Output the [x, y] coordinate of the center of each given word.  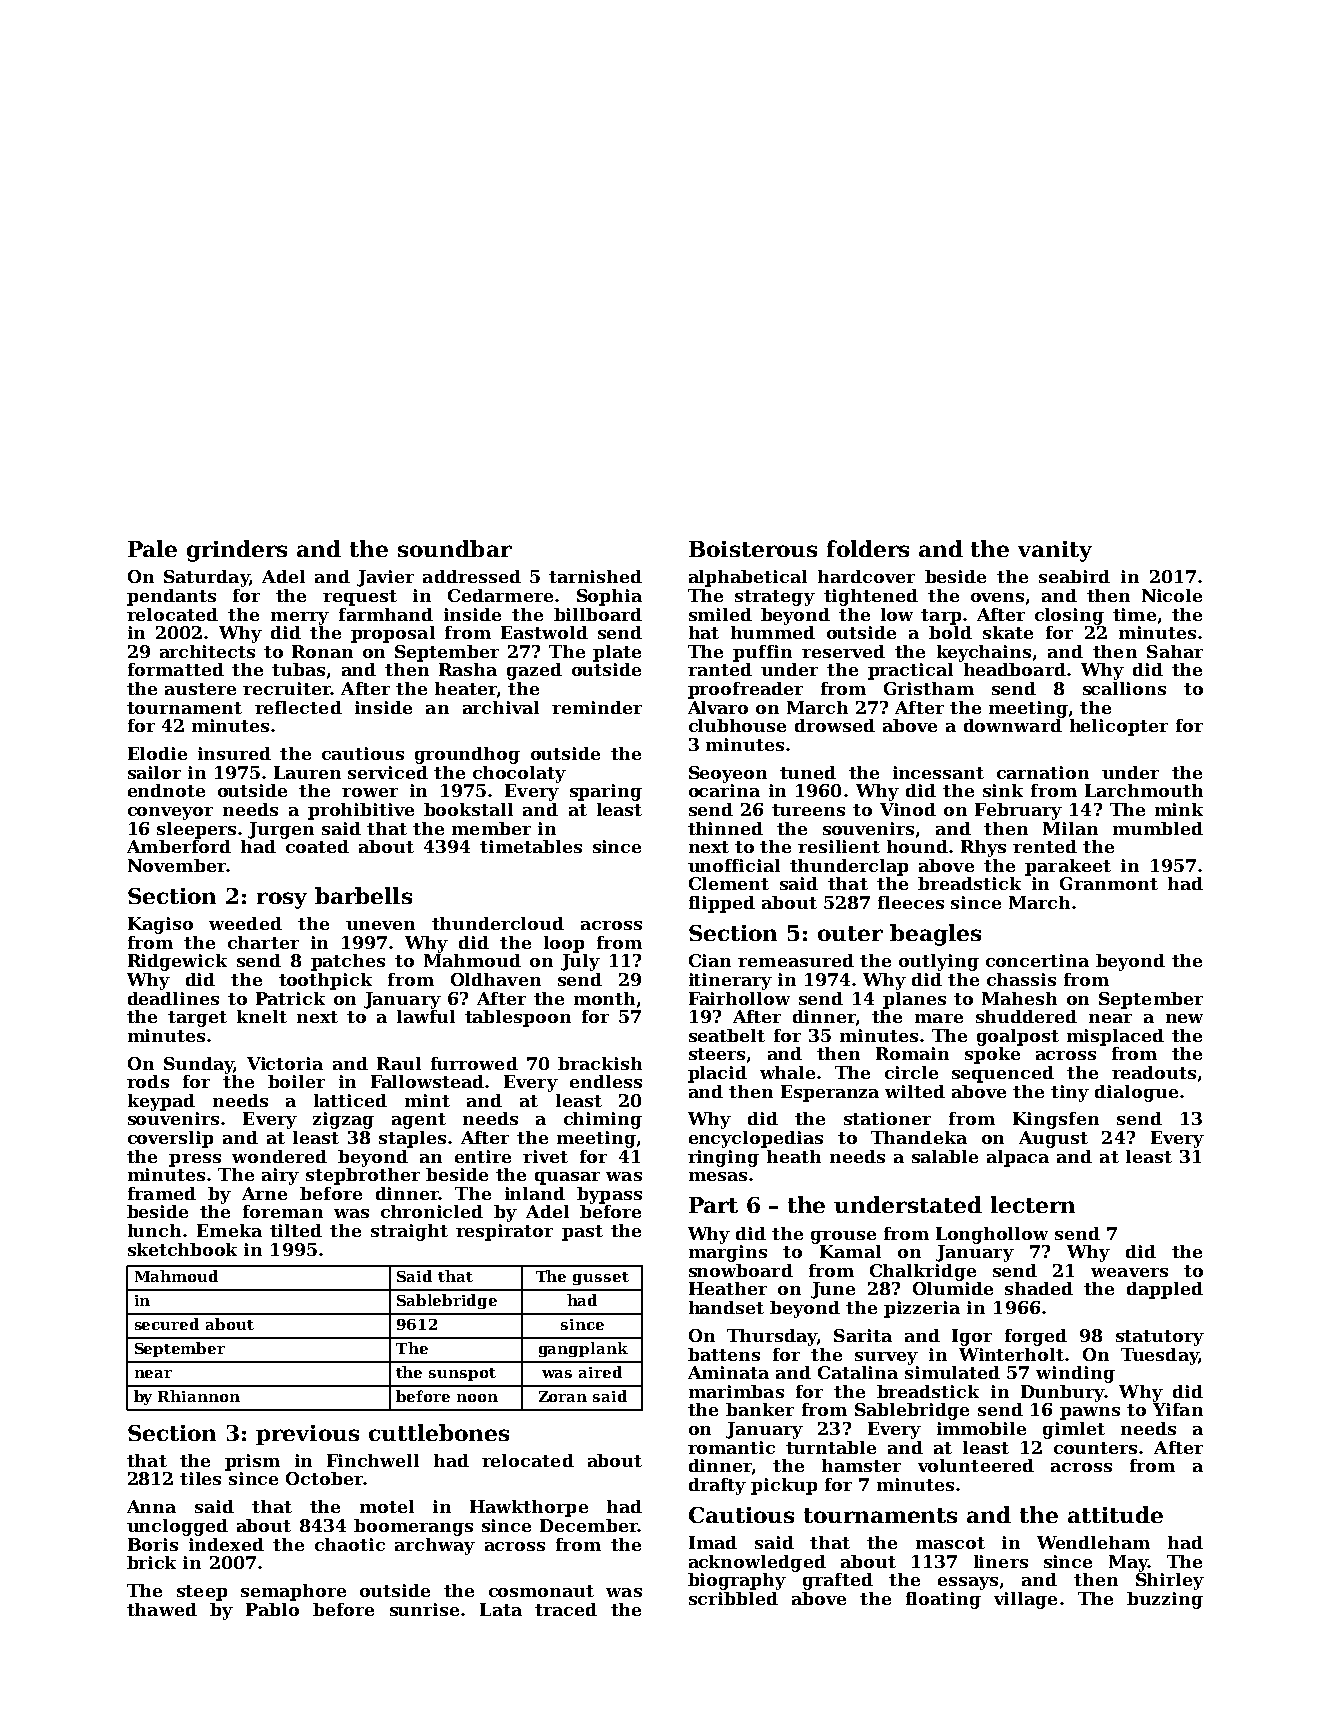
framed [162, 1193]
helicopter [1119, 727]
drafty [717, 1486]
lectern [1033, 1204]
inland [535, 1193]
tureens [808, 810]
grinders [237, 551]
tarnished [595, 576]
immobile [981, 1428]
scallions [1124, 688]
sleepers [196, 830]
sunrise [424, 1609]
